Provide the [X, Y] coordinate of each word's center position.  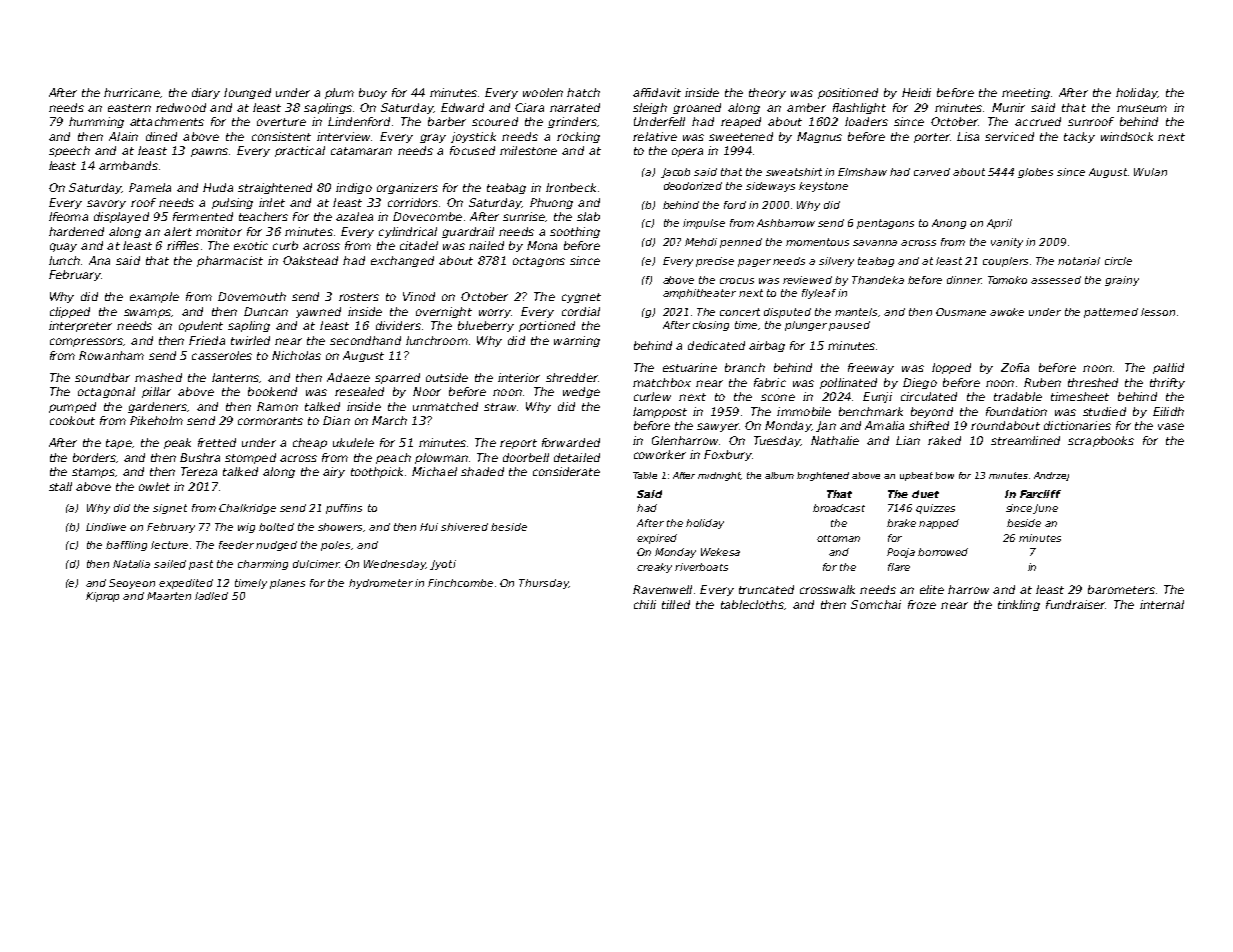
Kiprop [102, 597]
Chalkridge [247, 509]
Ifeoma [68, 216]
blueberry [486, 326]
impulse [704, 224]
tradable [1018, 396]
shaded [482, 471]
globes [1035, 173]
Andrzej [1051, 476]
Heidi [916, 92]
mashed [158, 377]
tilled [676, 604]
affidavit [657, 92]
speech [69, 151]
